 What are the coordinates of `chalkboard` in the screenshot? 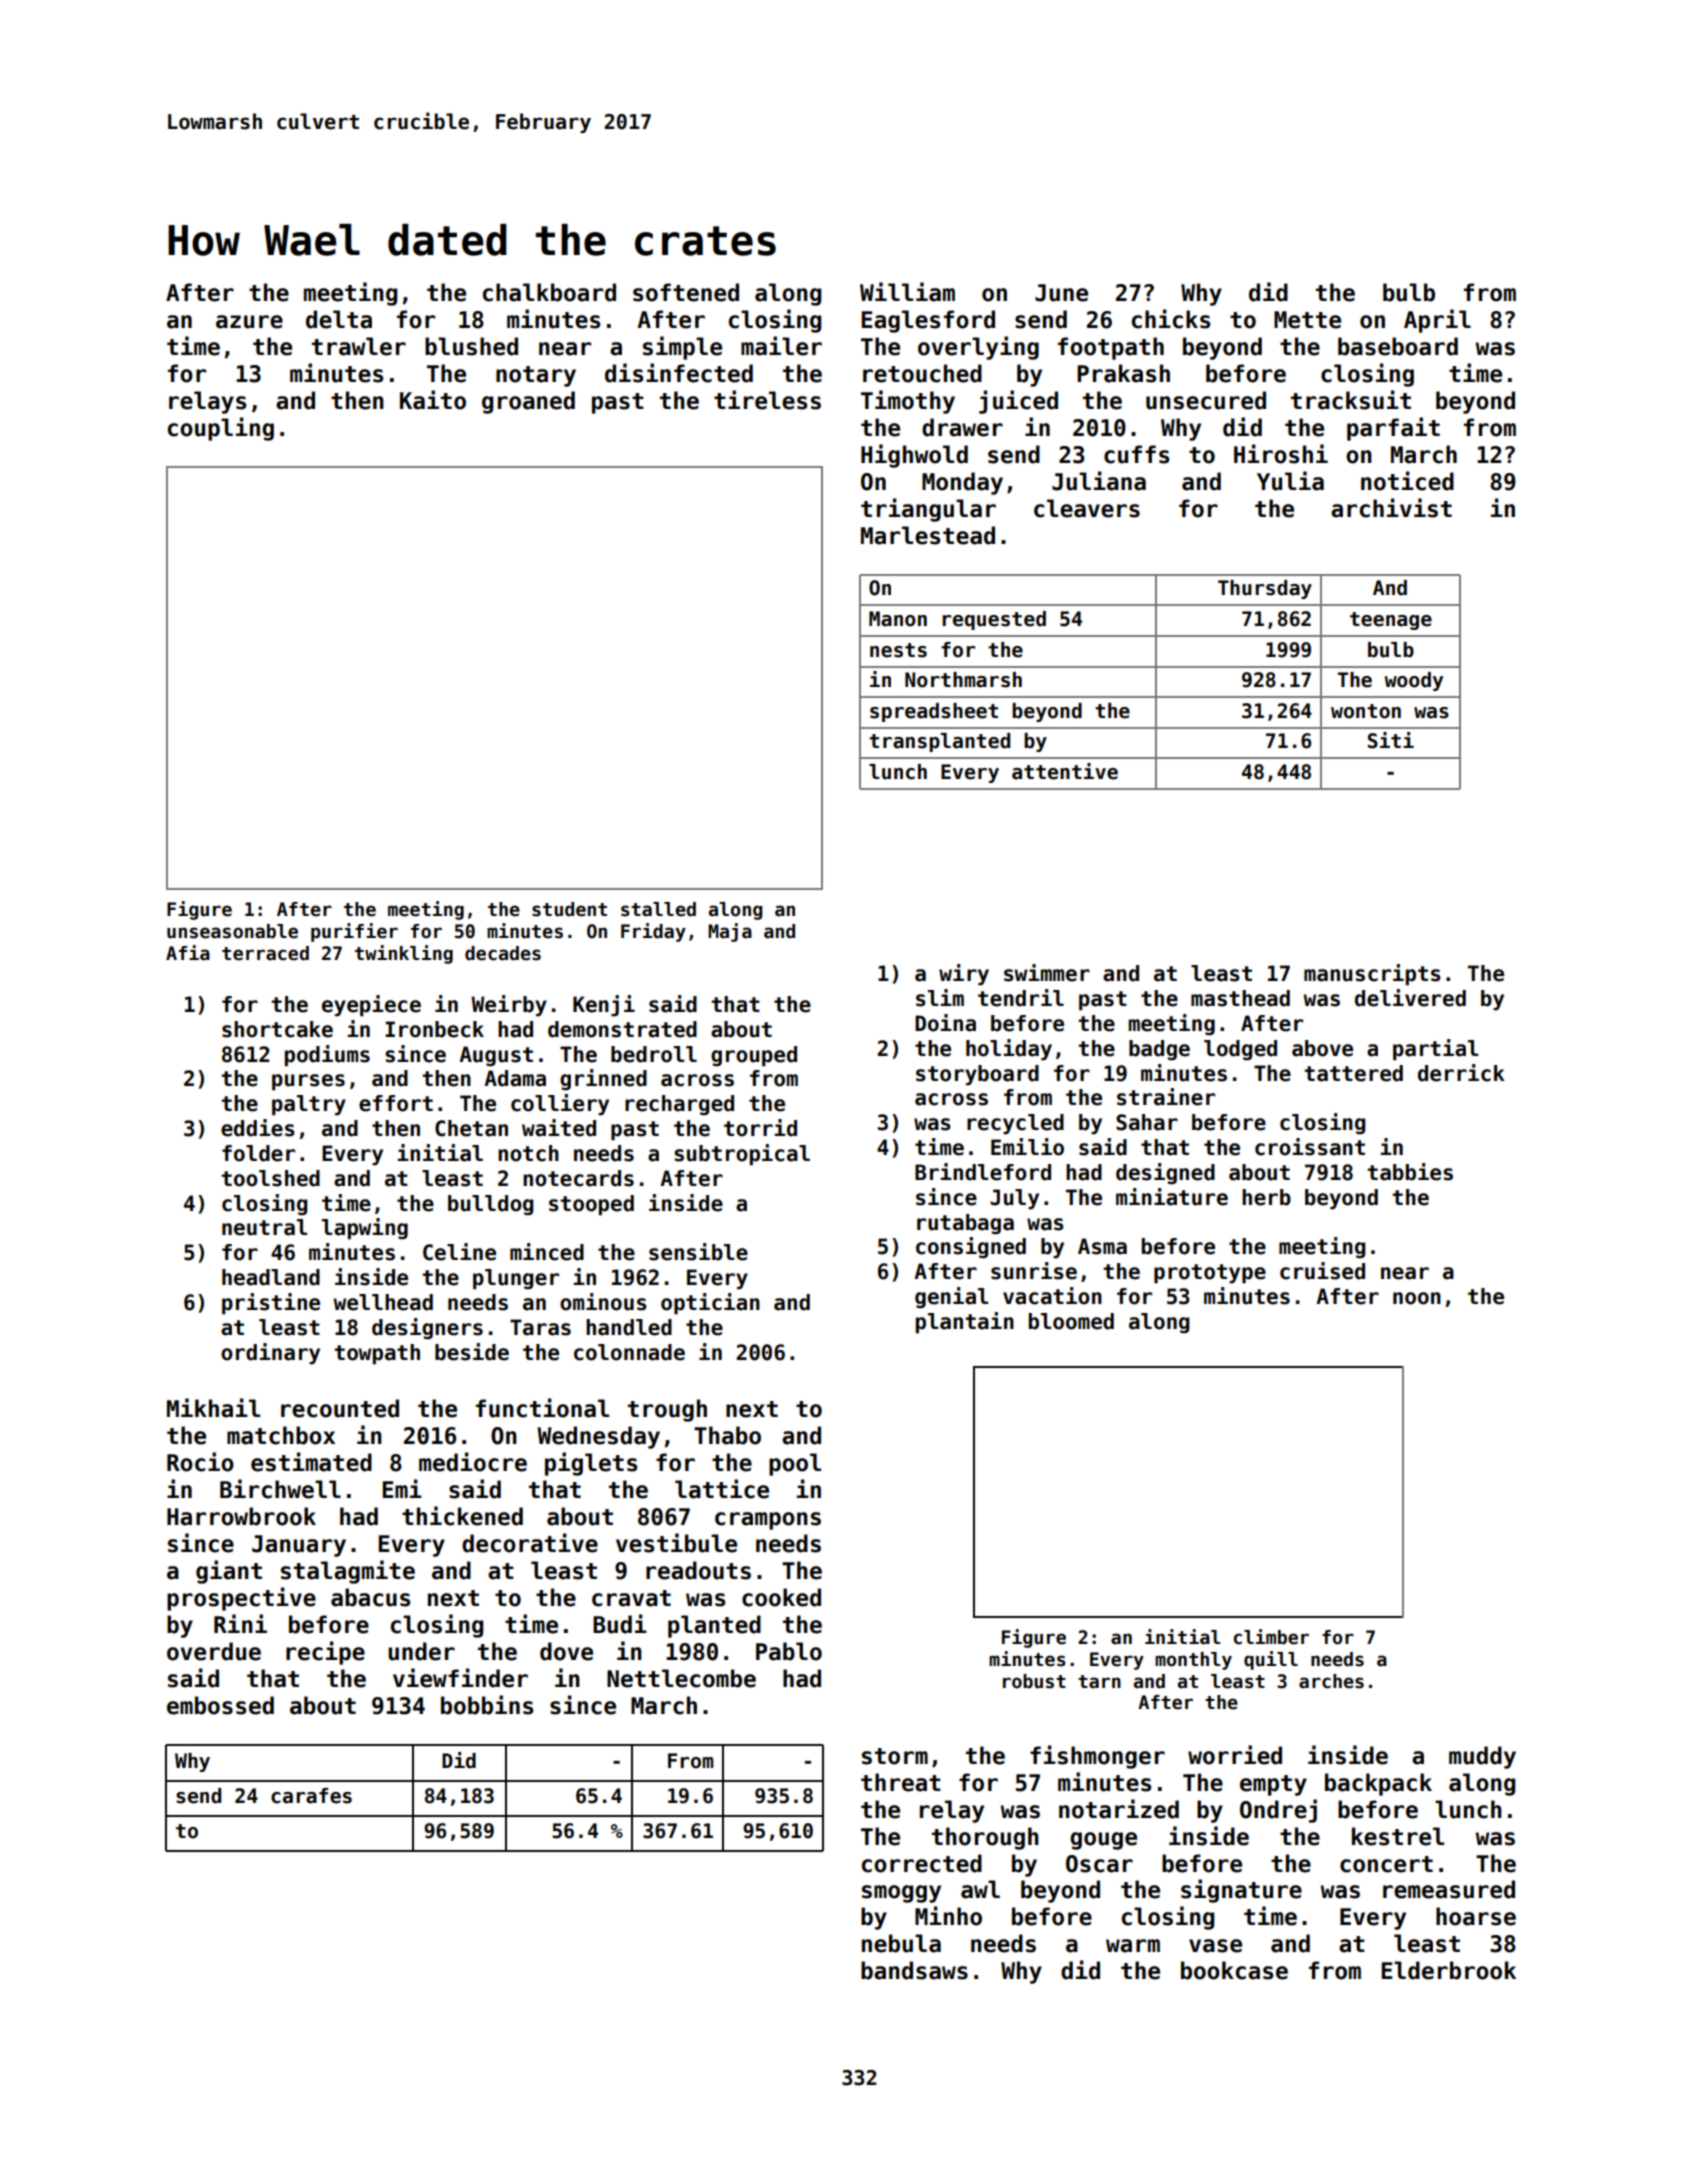 It's located at (549, 292).
